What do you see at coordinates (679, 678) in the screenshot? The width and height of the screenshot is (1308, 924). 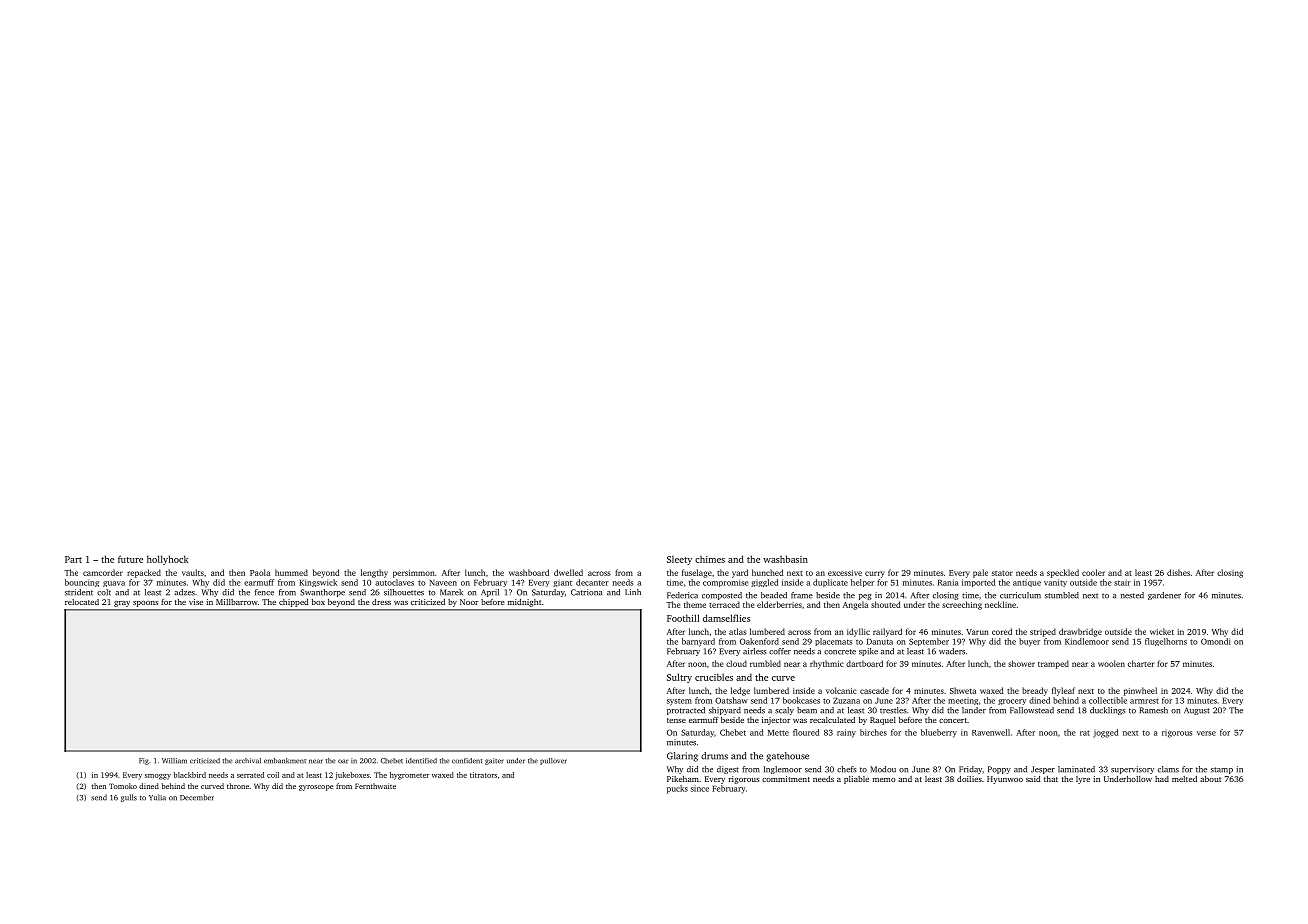 I see `Sultry` at bounding box center [679, 678].
